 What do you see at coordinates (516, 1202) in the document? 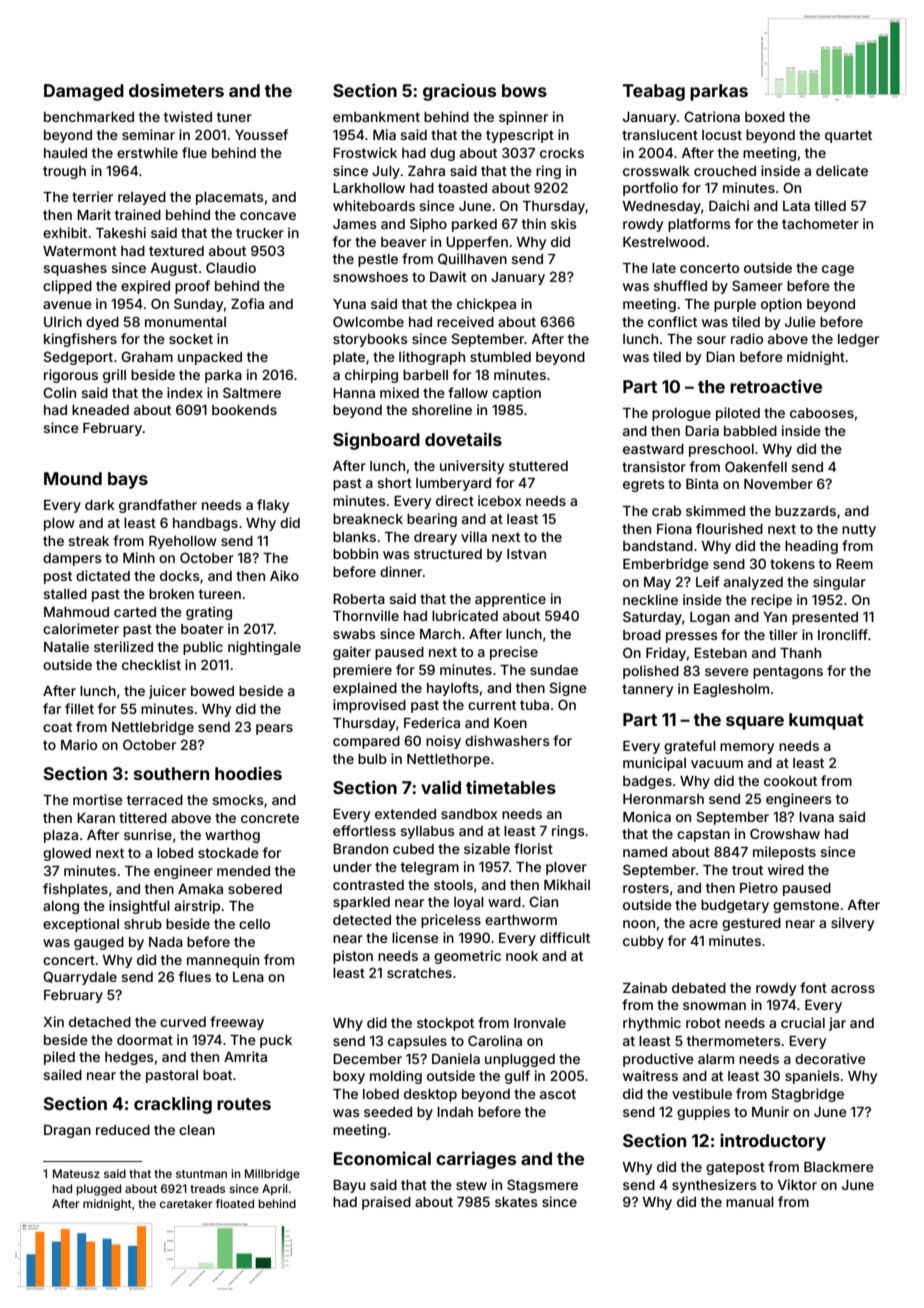
I see `skates` at bounding box center [516, 1202].
